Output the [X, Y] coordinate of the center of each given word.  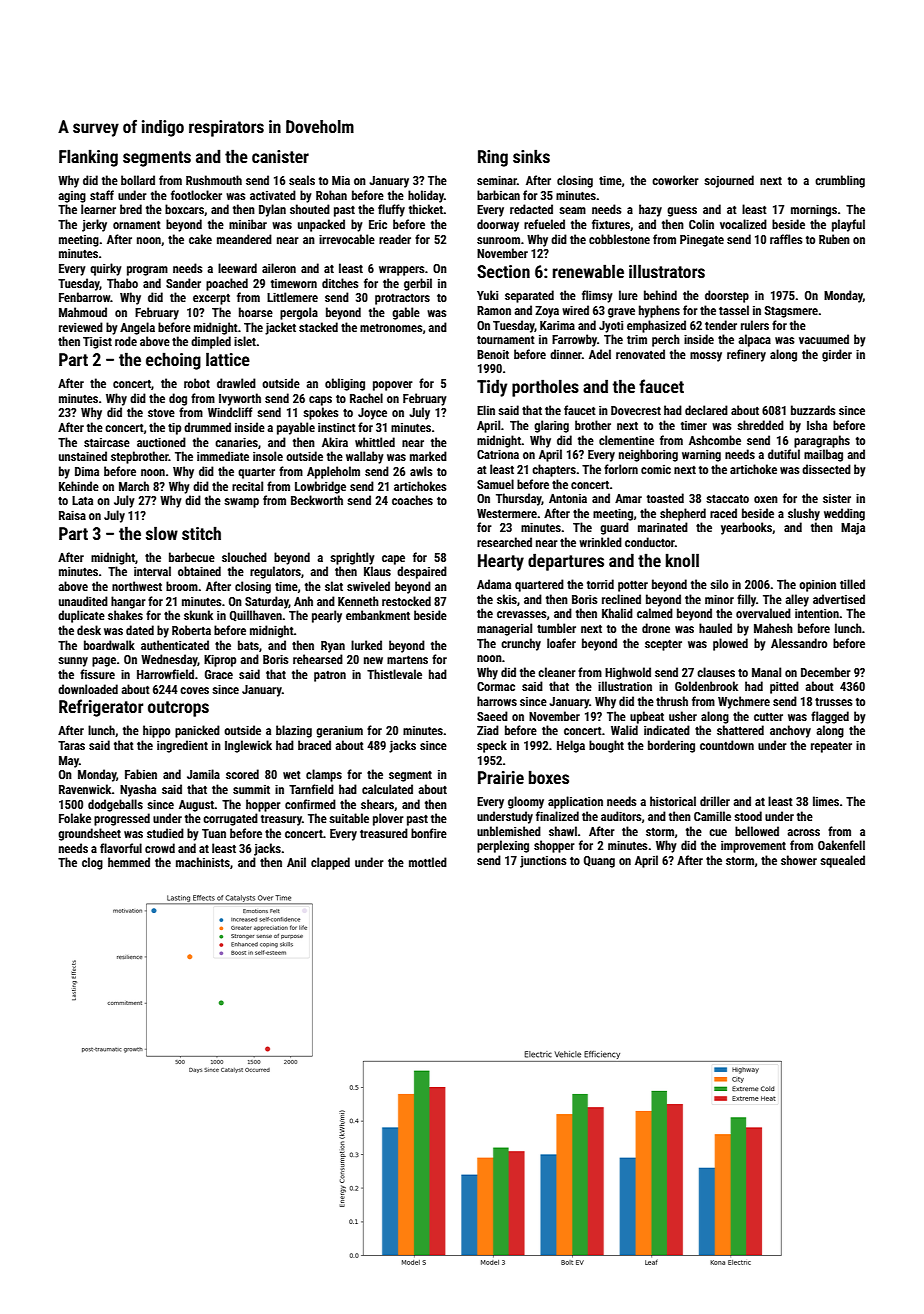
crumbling [840, 181]
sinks [531, 156]
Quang [599, 862]
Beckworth [317, 500]
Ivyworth [240, 399]
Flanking [88, 158]
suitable [349, 818]
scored [242, 774]
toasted [665, 498]
